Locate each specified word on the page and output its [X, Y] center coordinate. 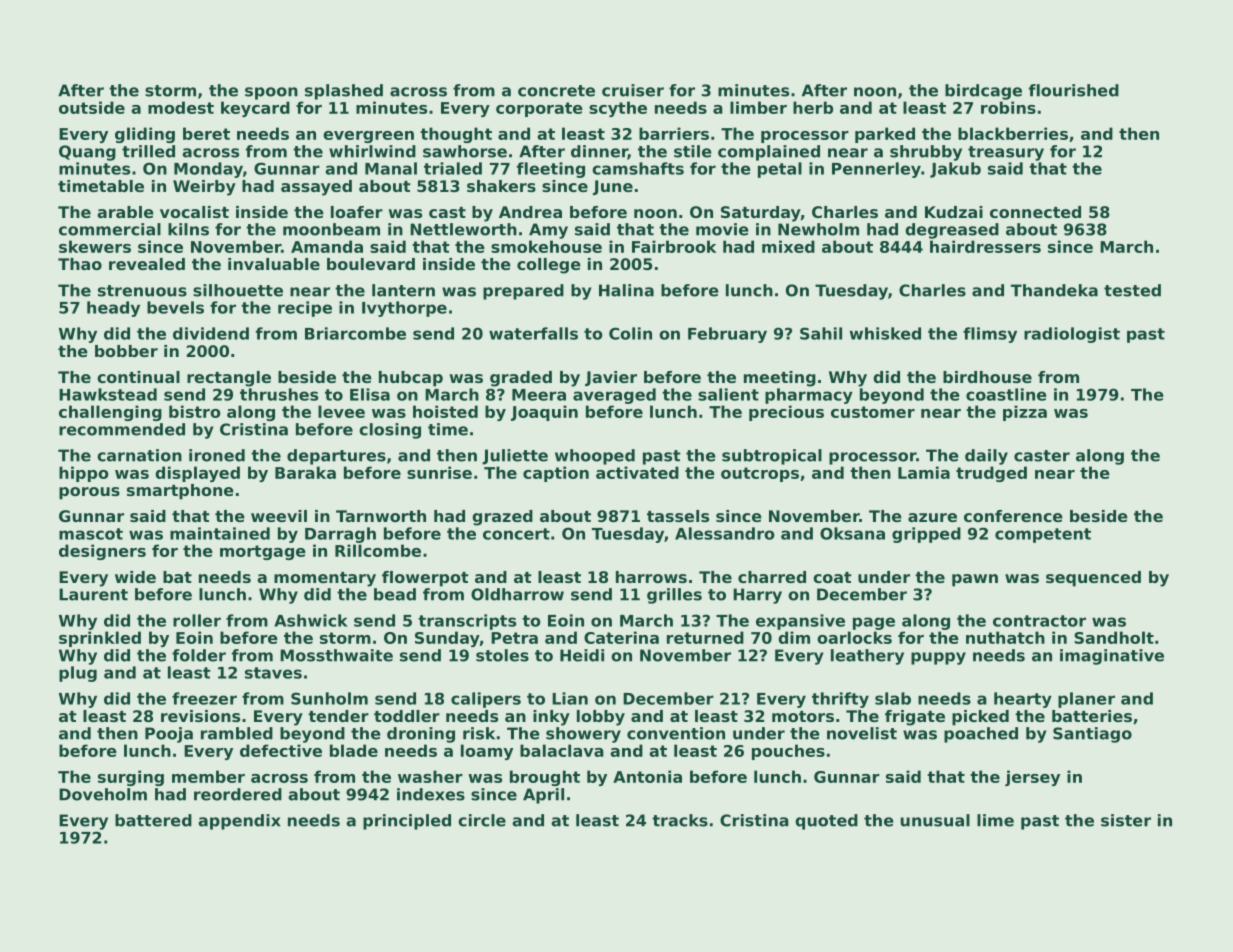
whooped [595, 457]
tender [338, 716]
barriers [674, 133]
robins [1008, 107]
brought [545, 778]
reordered [238, 794]
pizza [1025, 413]
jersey [1032, 778]
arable [125, 212]
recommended [122, 429]
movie [722, 229]
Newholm [818, 229]
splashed [344, 92]
